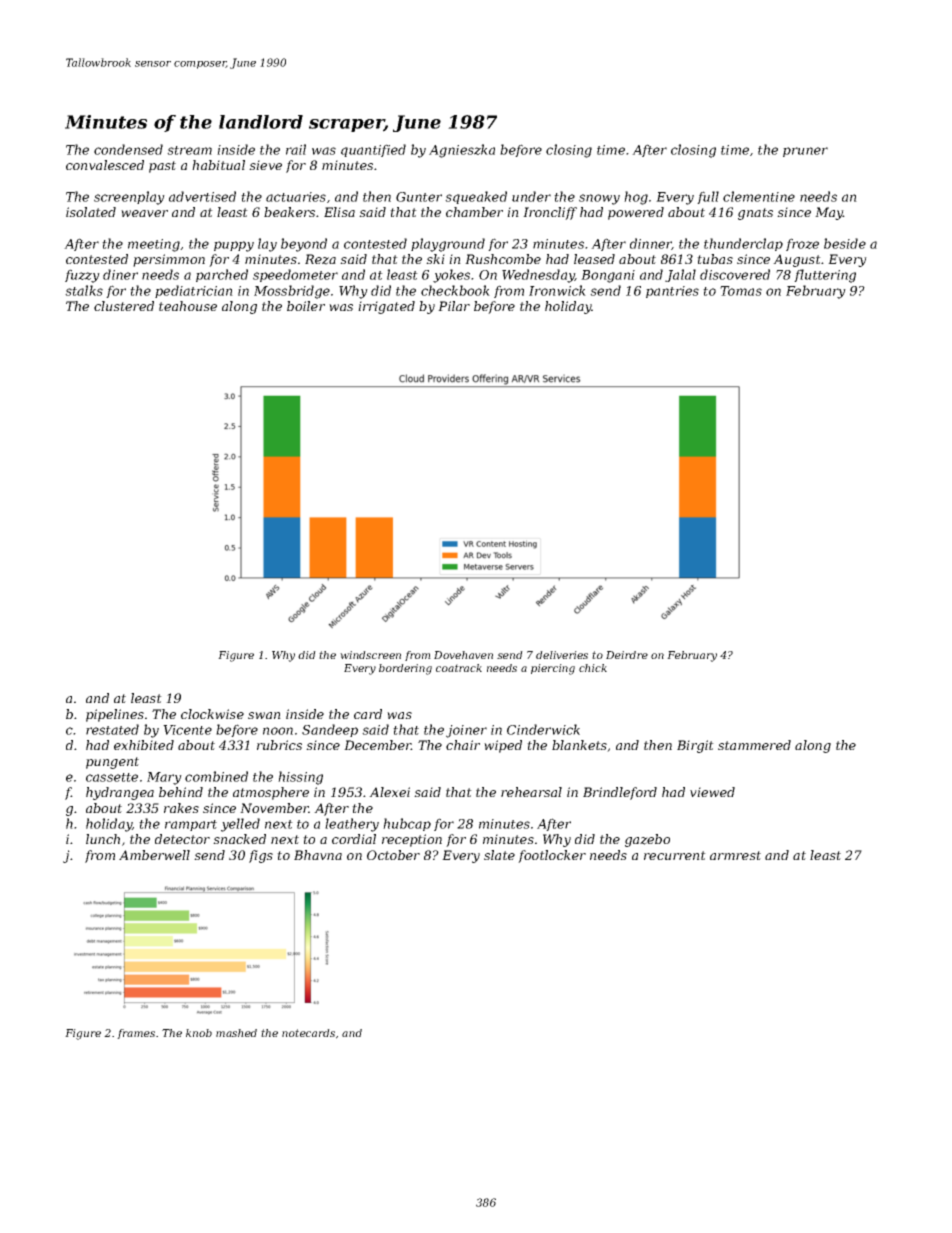 This screenshot has width=952, height=1233. Describe the element at coordinates (805, 152) in the screenshot. I see `pruner` at that location.
